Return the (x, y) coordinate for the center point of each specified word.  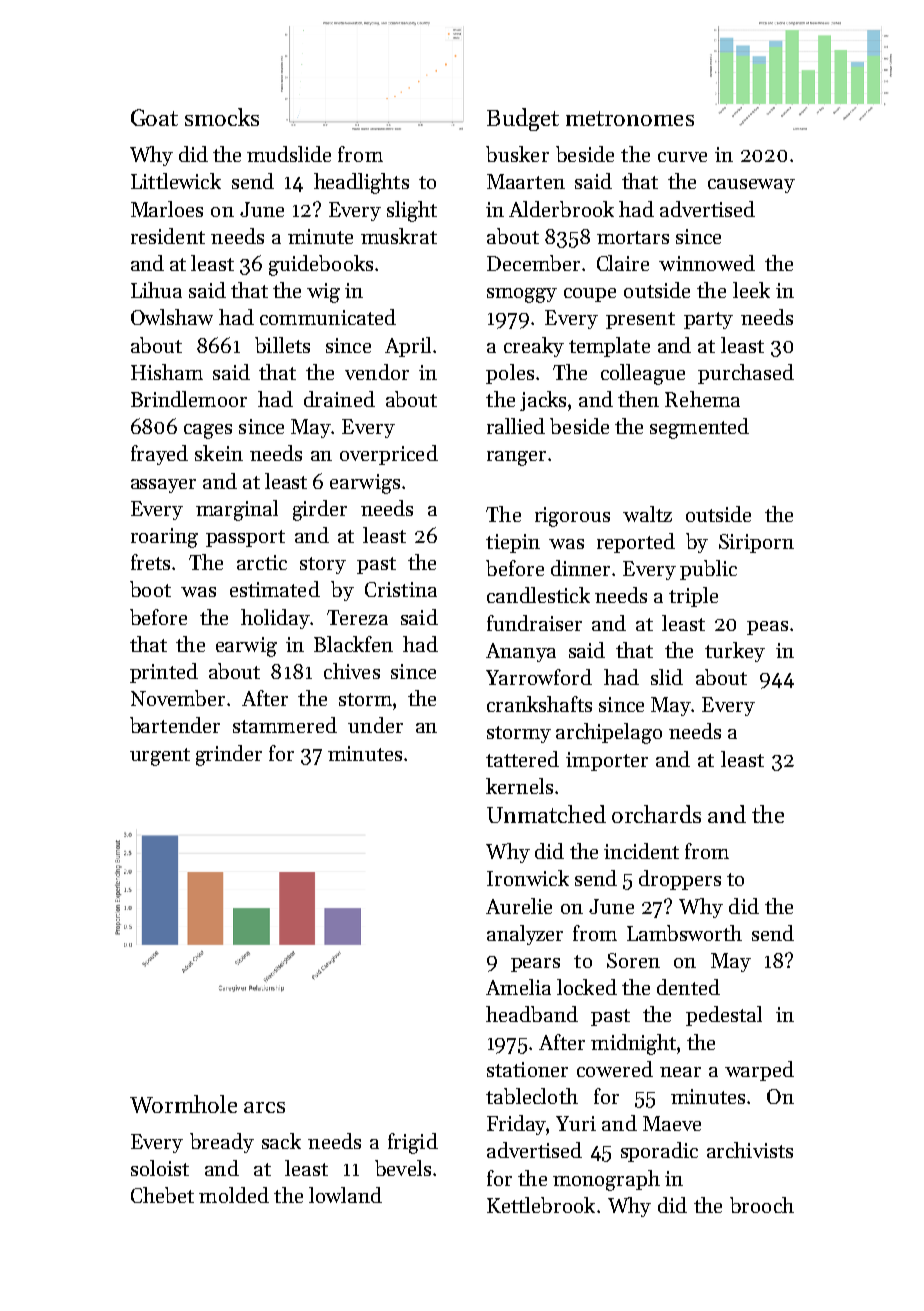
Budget (523, 119)
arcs (264, 1107)
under (375, 725)
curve (682, 157)
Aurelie (519, 906)
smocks (222, 117)
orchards (656, 814)
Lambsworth (684, 933)
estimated (275, 589)
